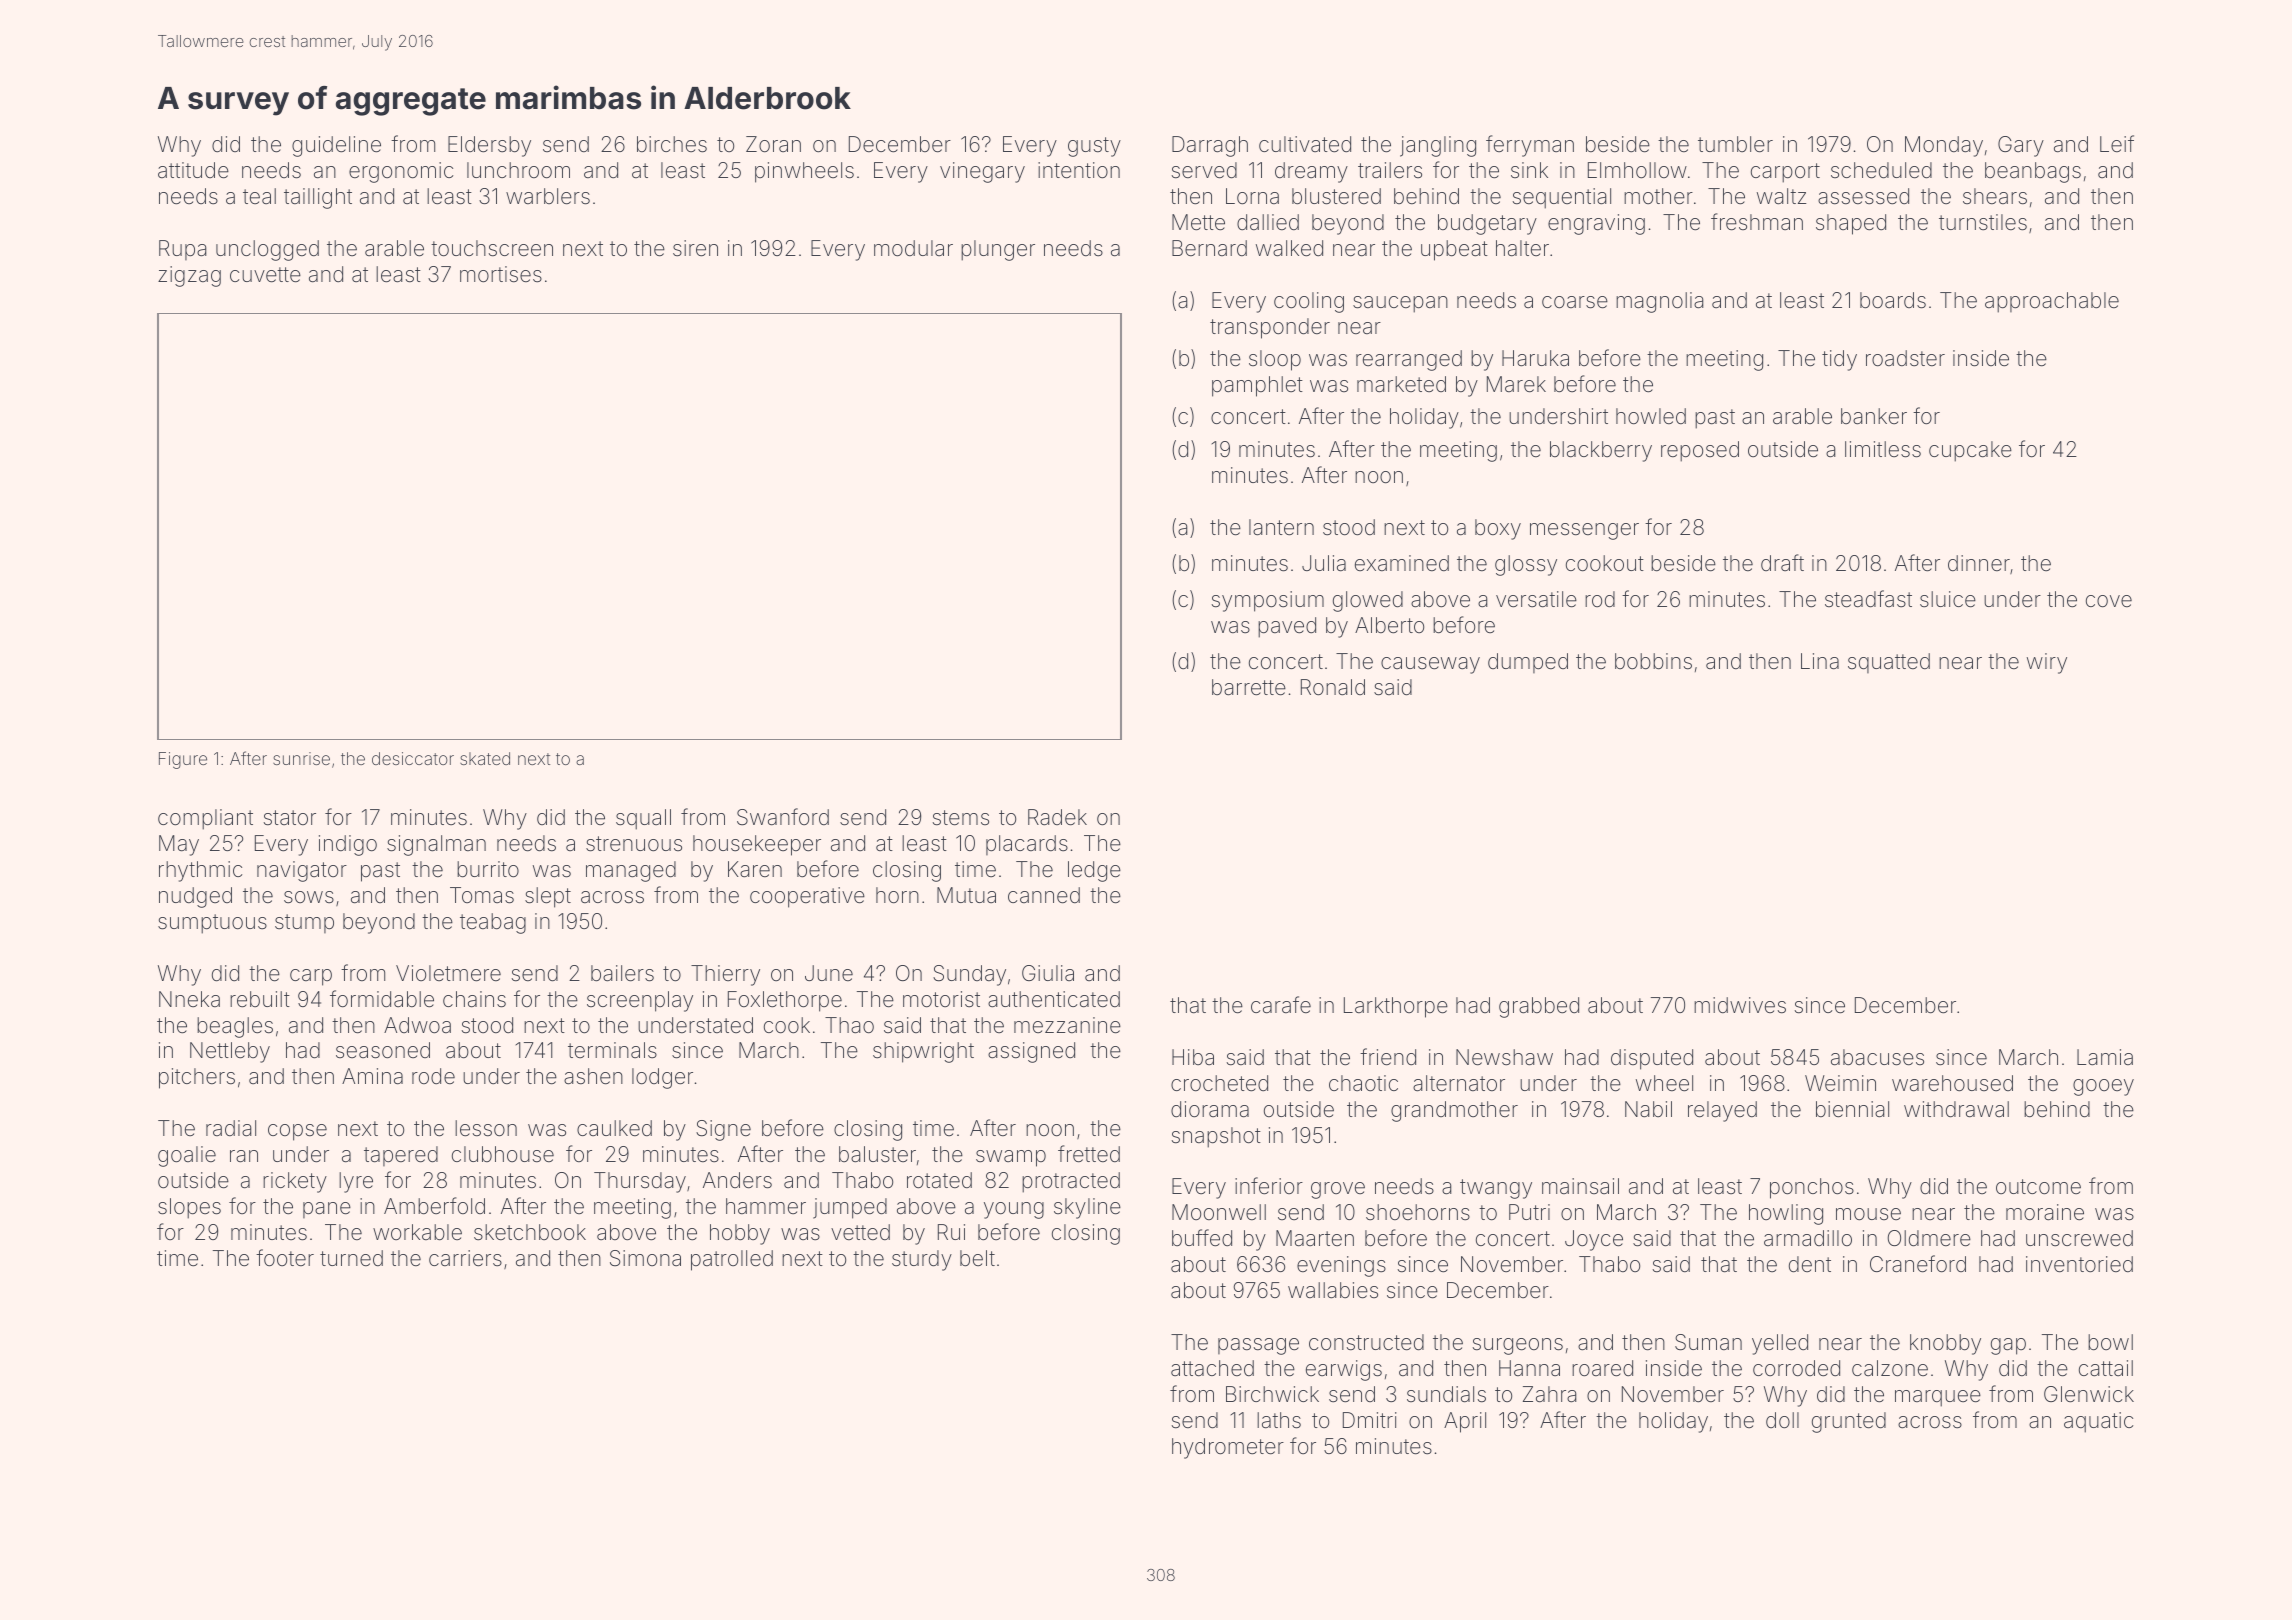 The image size is (2292, 1620). What do you see at coordinates (1269, 1186) in the image?
I see `inferior` at bounding box center [1269, 1186].
